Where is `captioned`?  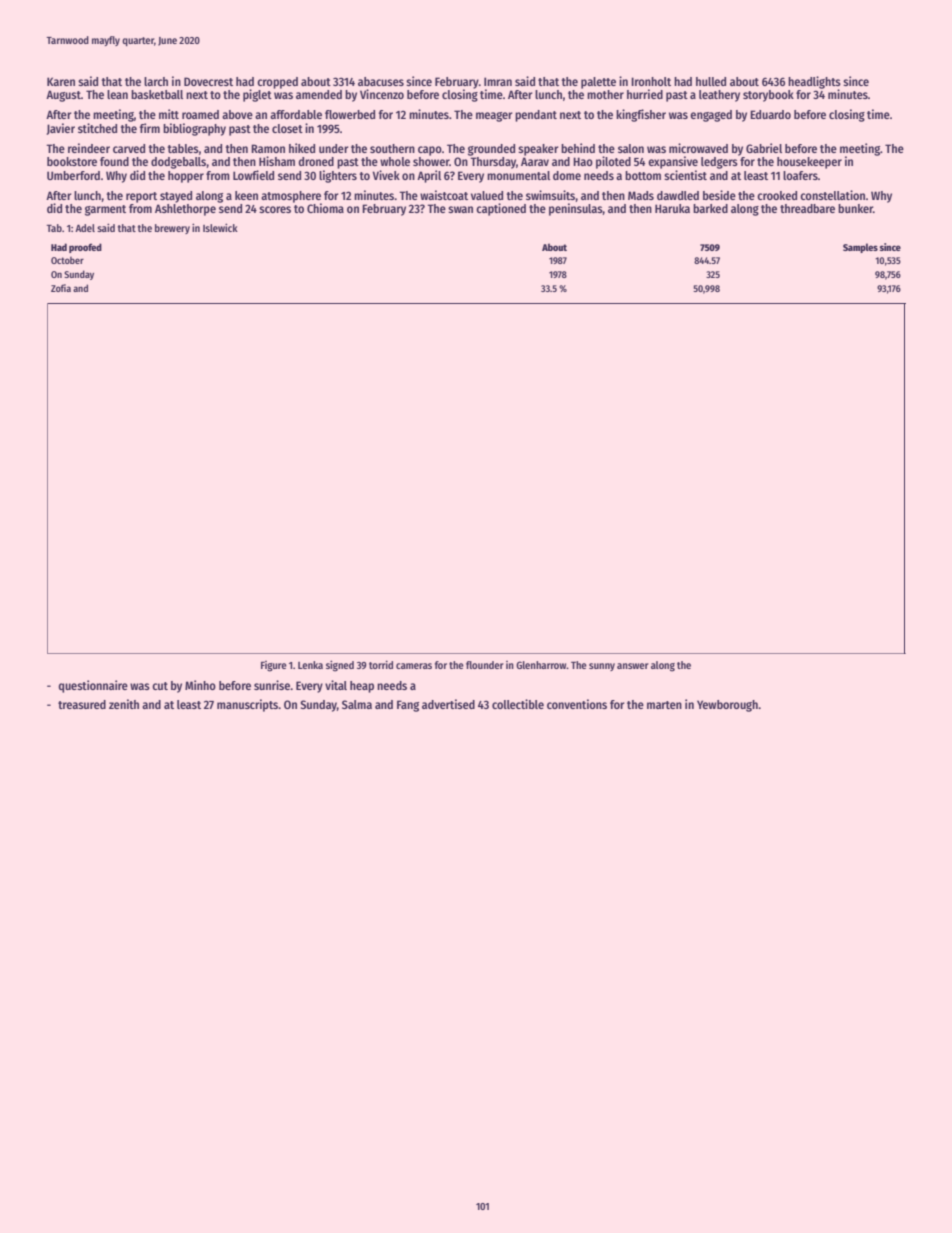 captioned is located at coordinates (501, 209).
